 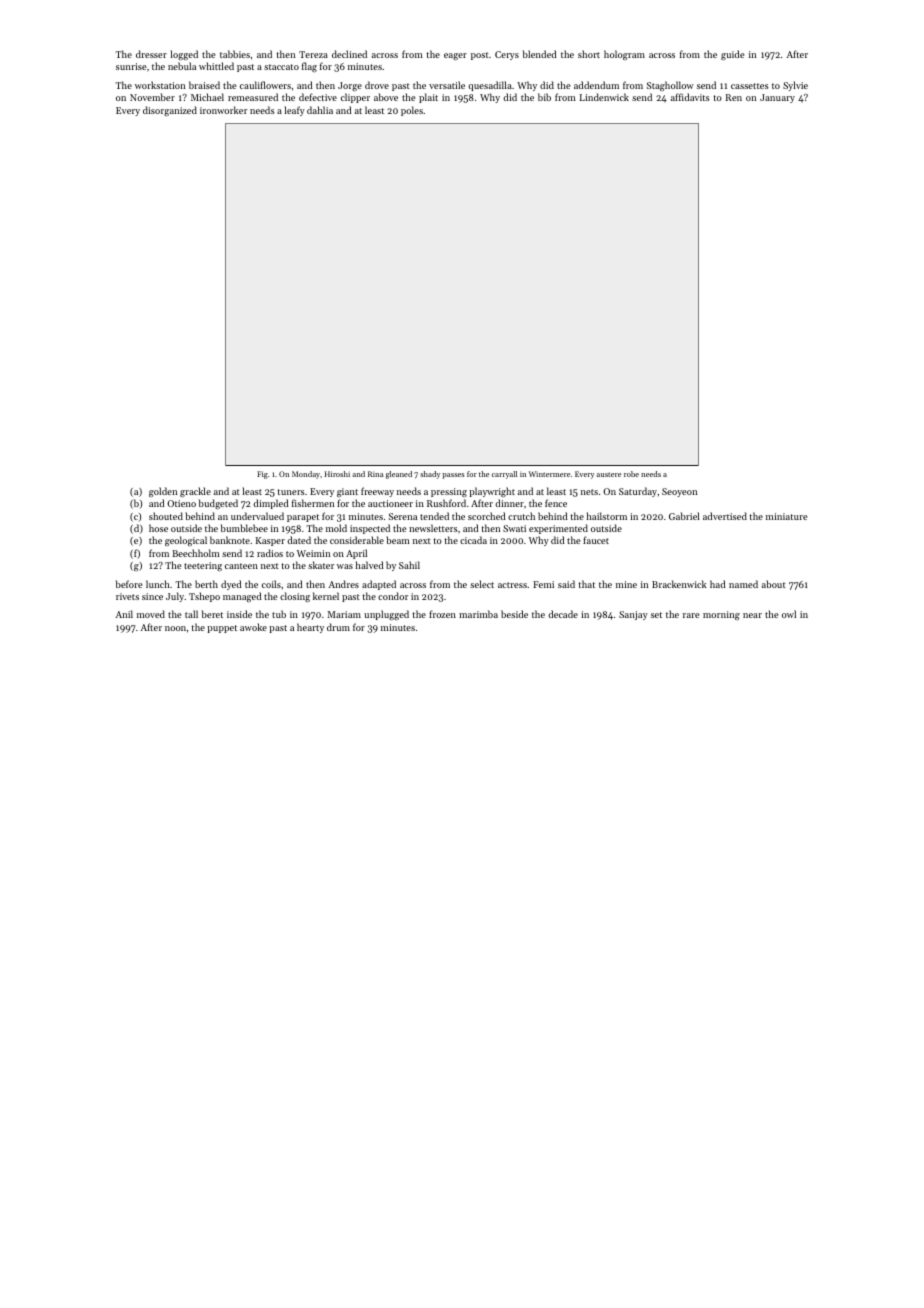 I want to click on Cerys, so click(x=507, y=55).
